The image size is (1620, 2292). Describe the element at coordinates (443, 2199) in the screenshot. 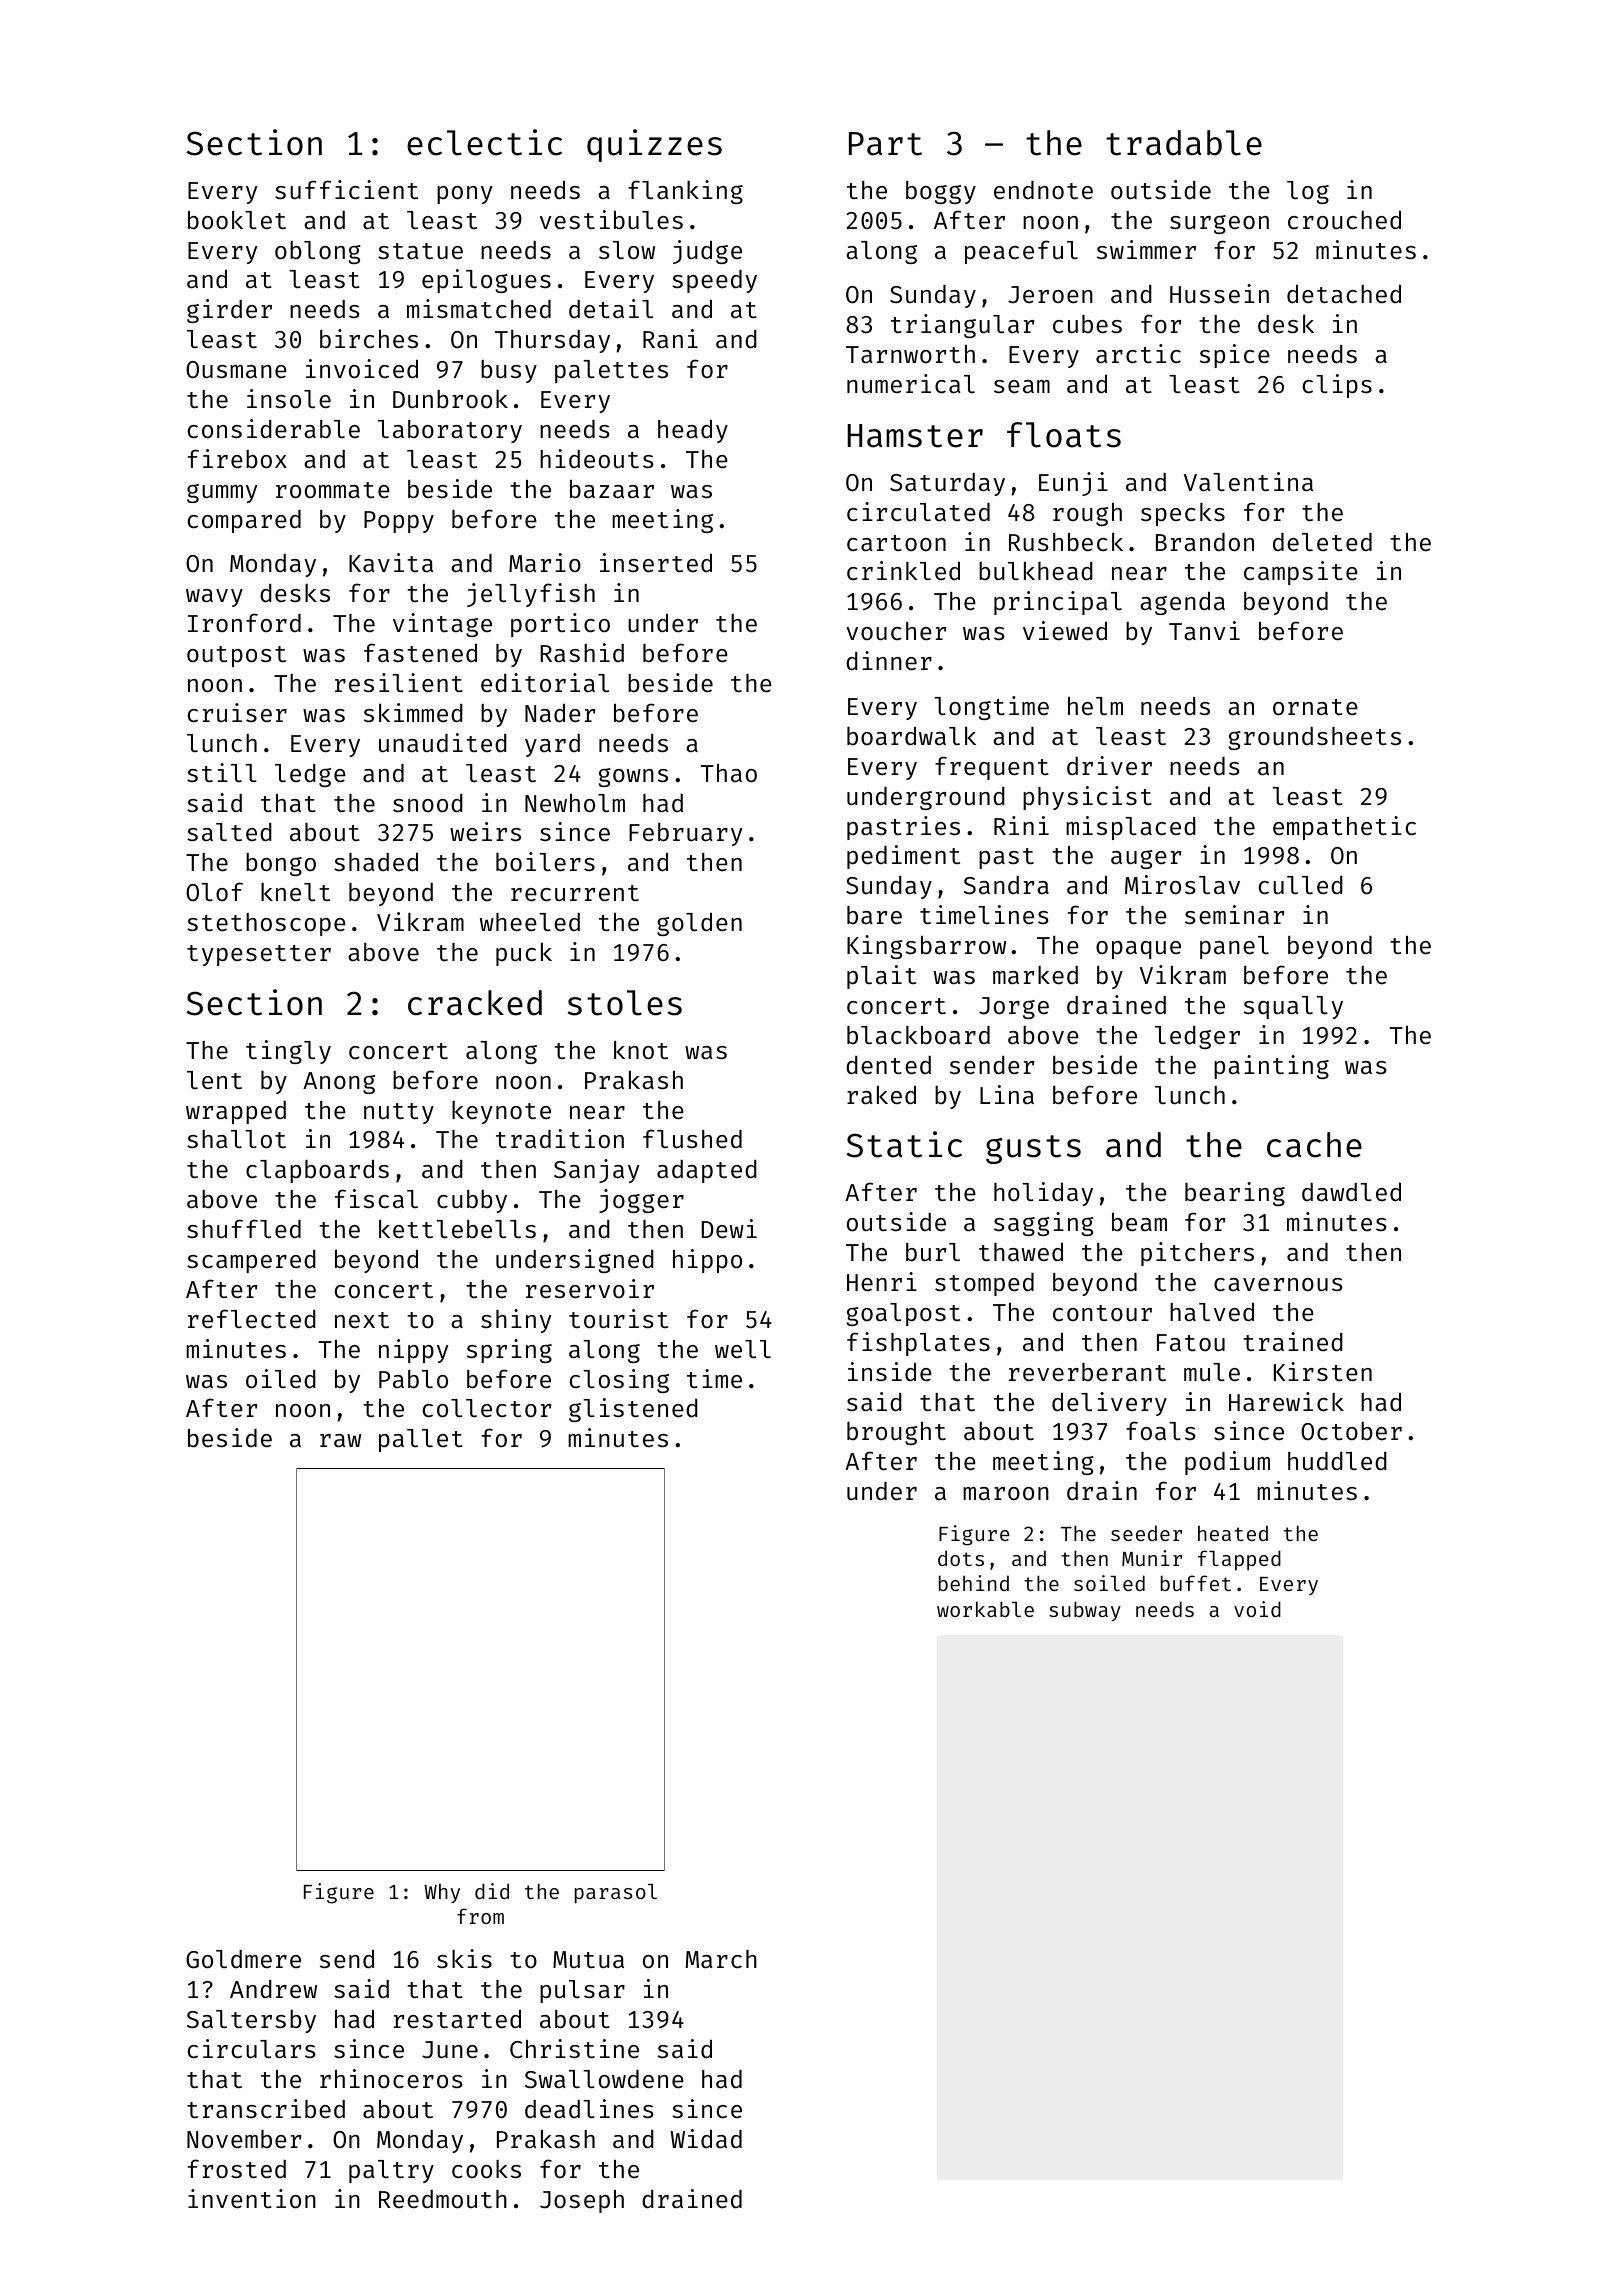

I see `Reedmouth` at that location.
